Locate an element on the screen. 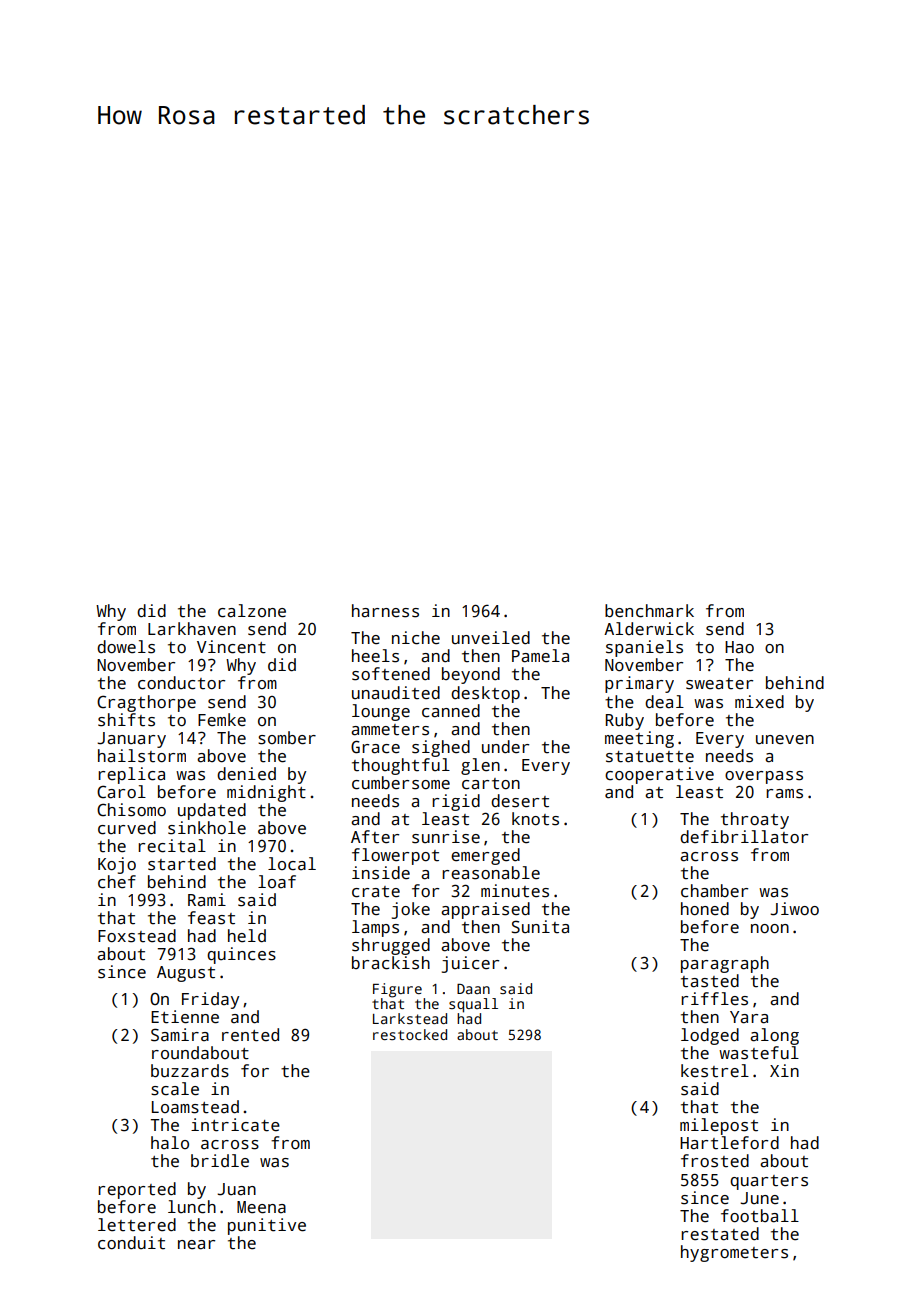 Image resolution: width=924 pixels, height=1308 pixels. rented is located at coordinates (250, 1035).
